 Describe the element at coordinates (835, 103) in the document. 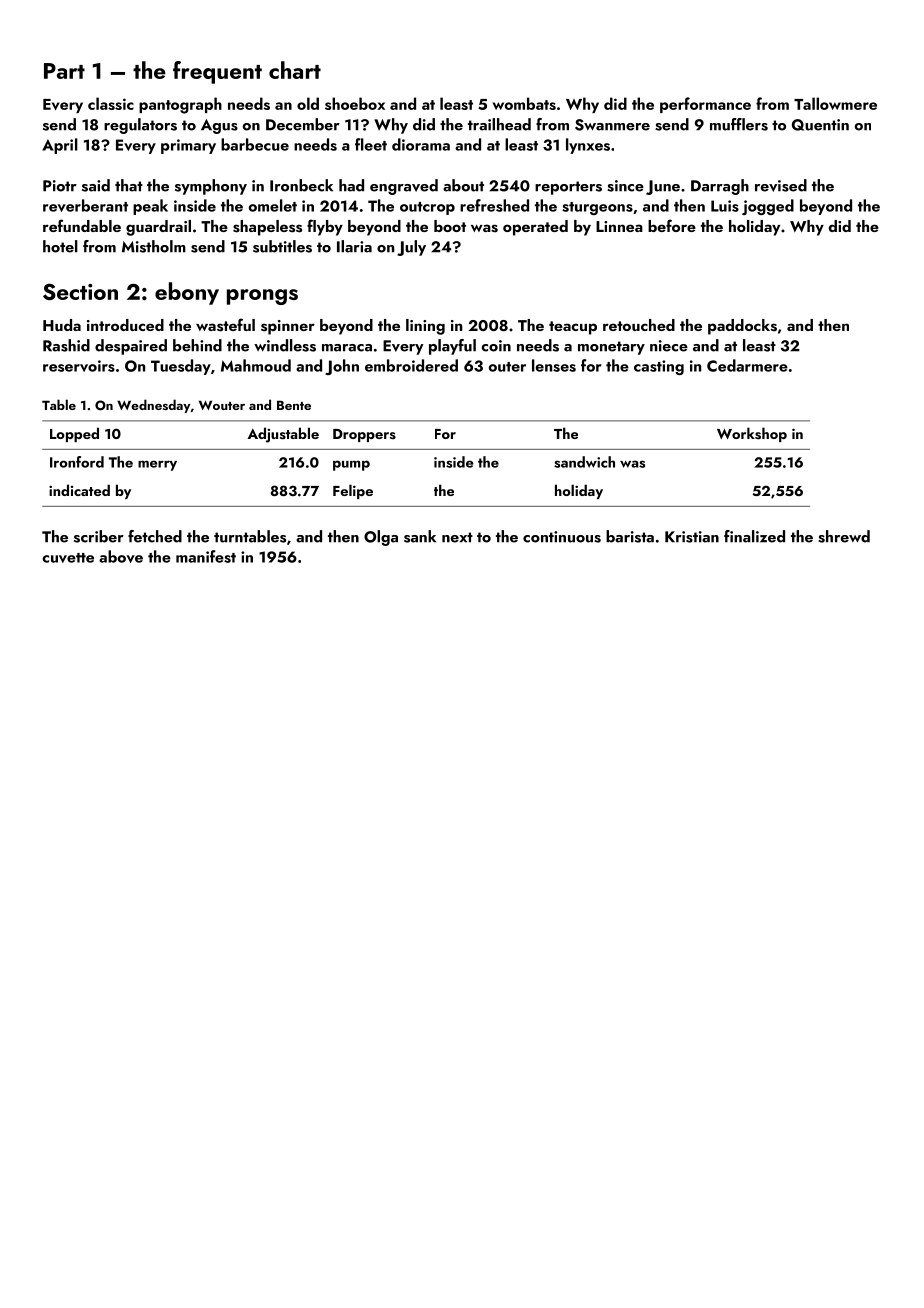

I see `Tallowmere` at that location.
